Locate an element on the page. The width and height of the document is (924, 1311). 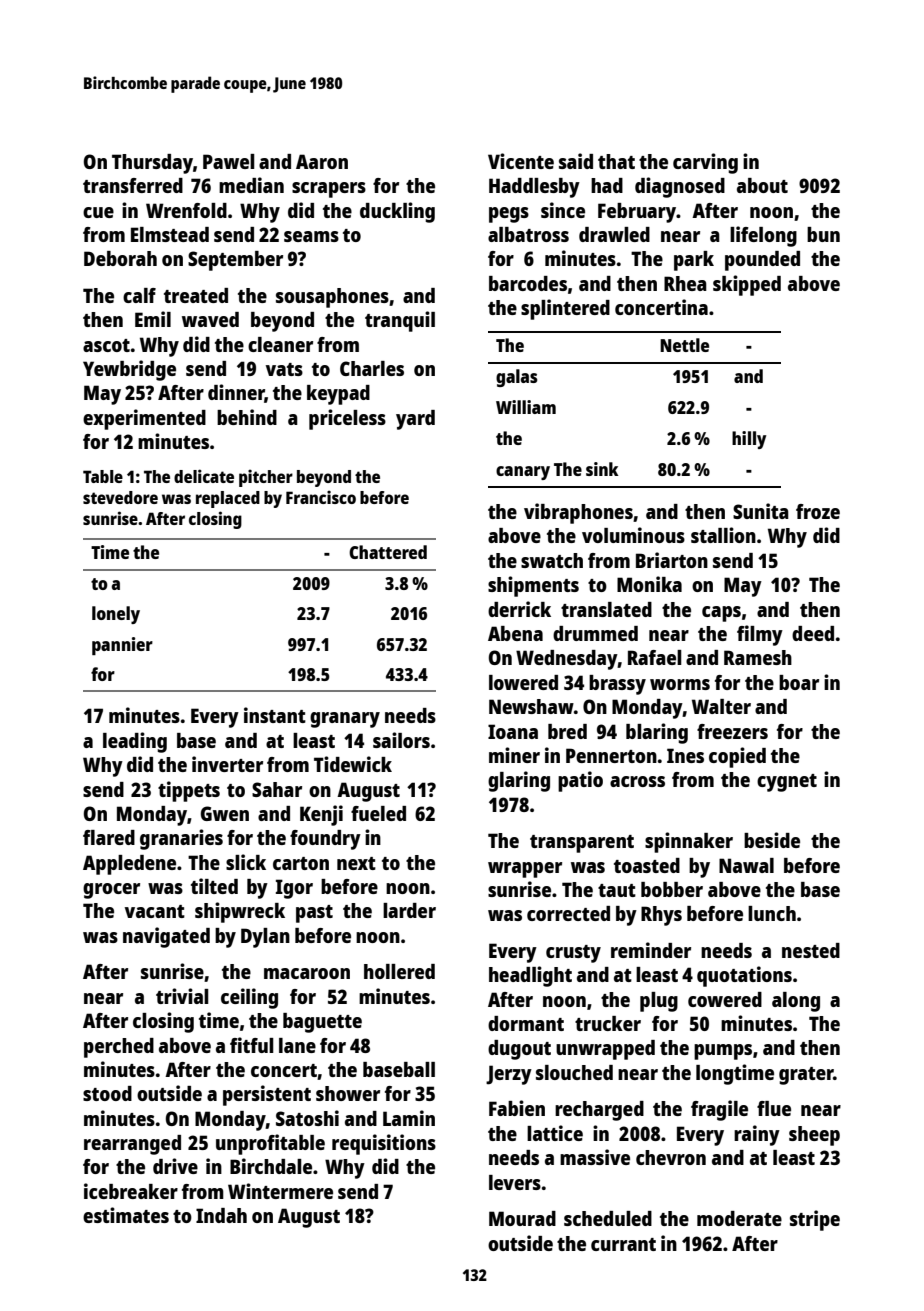
shipments is located at coordinates (533, 586).
